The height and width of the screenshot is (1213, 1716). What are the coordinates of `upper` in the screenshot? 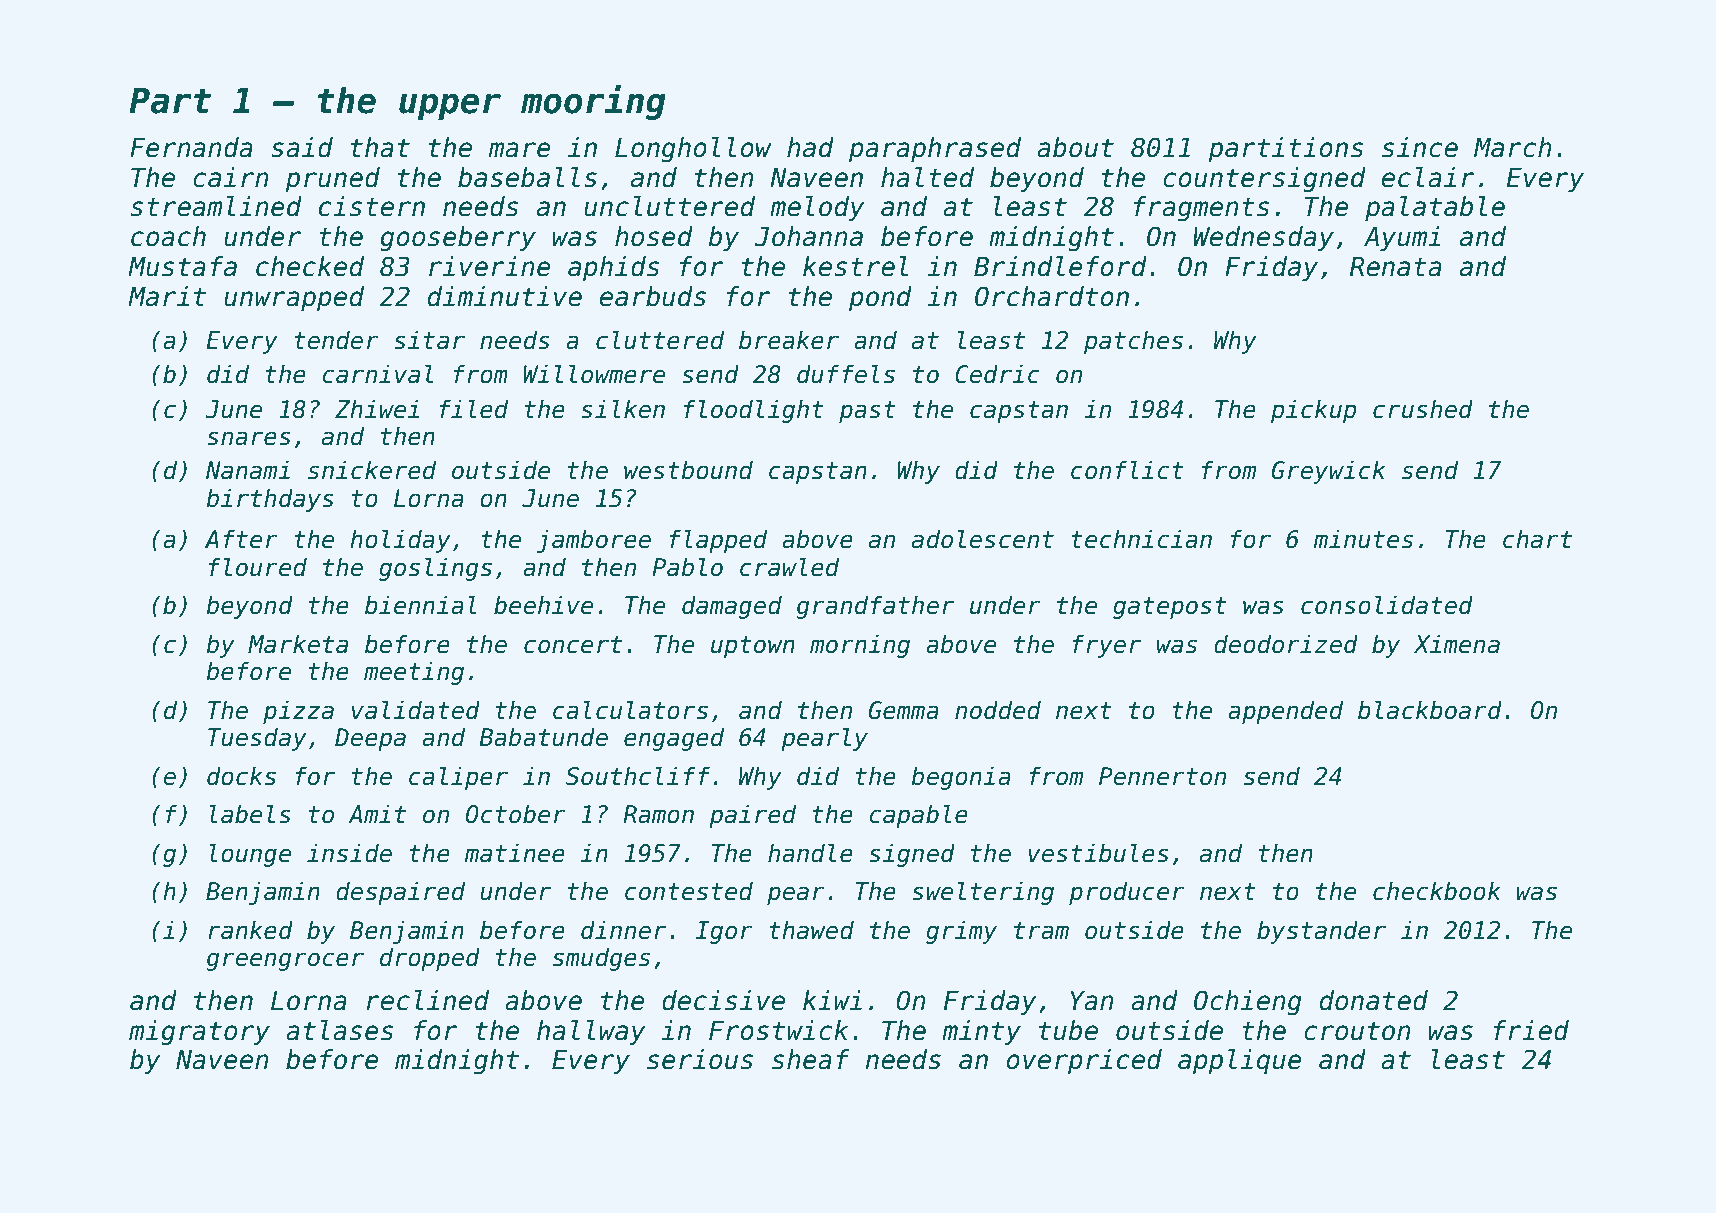 It's located at (450, 106).
